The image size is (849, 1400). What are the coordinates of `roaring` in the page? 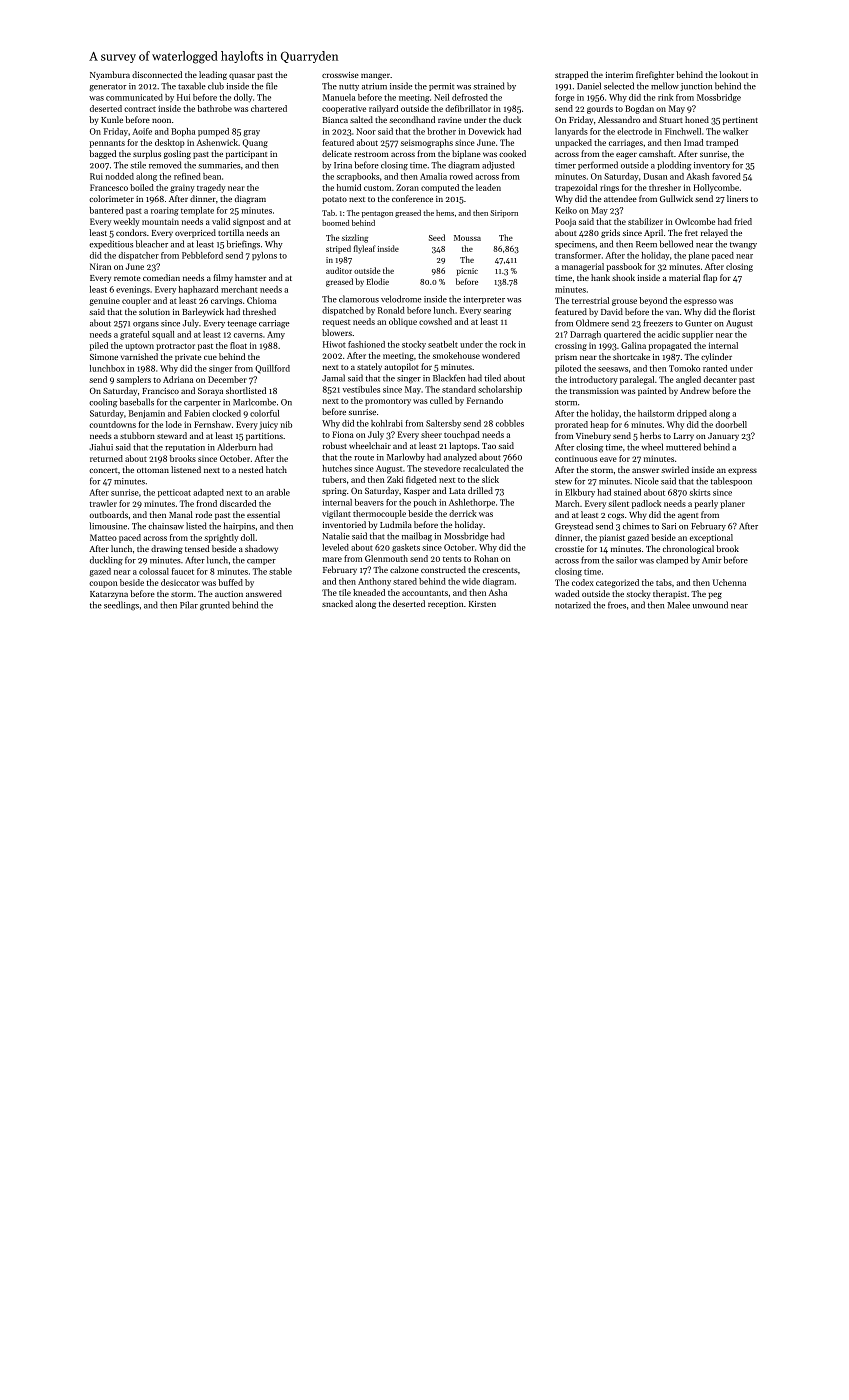 It's located at (165, 211).
